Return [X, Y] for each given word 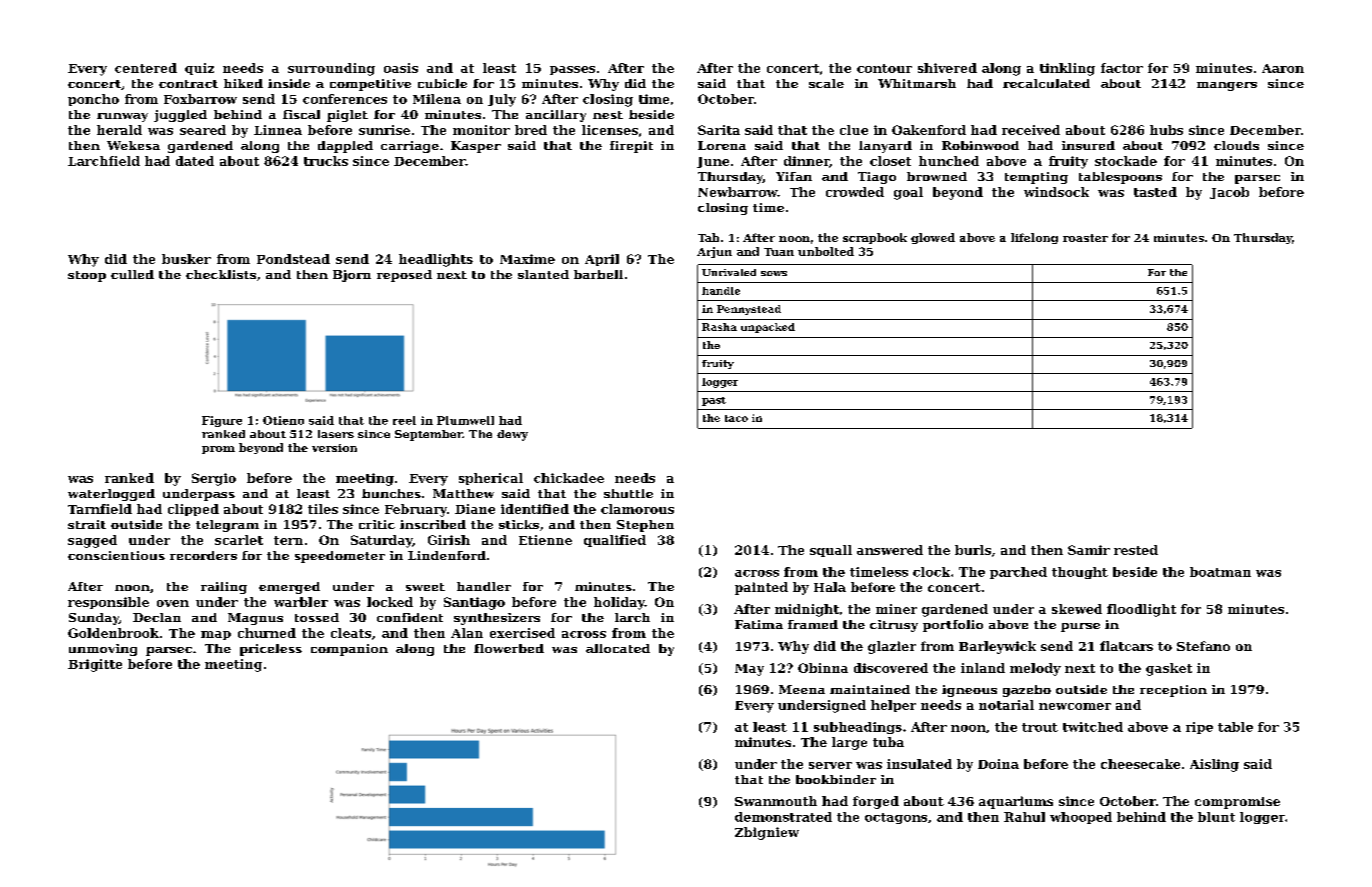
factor [1122, 68]
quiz [199, 69]
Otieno [283, 420]
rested [1136, 550]
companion [349, 650]
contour [884, 68]
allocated [618, 648]
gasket [1169, 669]
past [714, 401]
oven [173, 603]
